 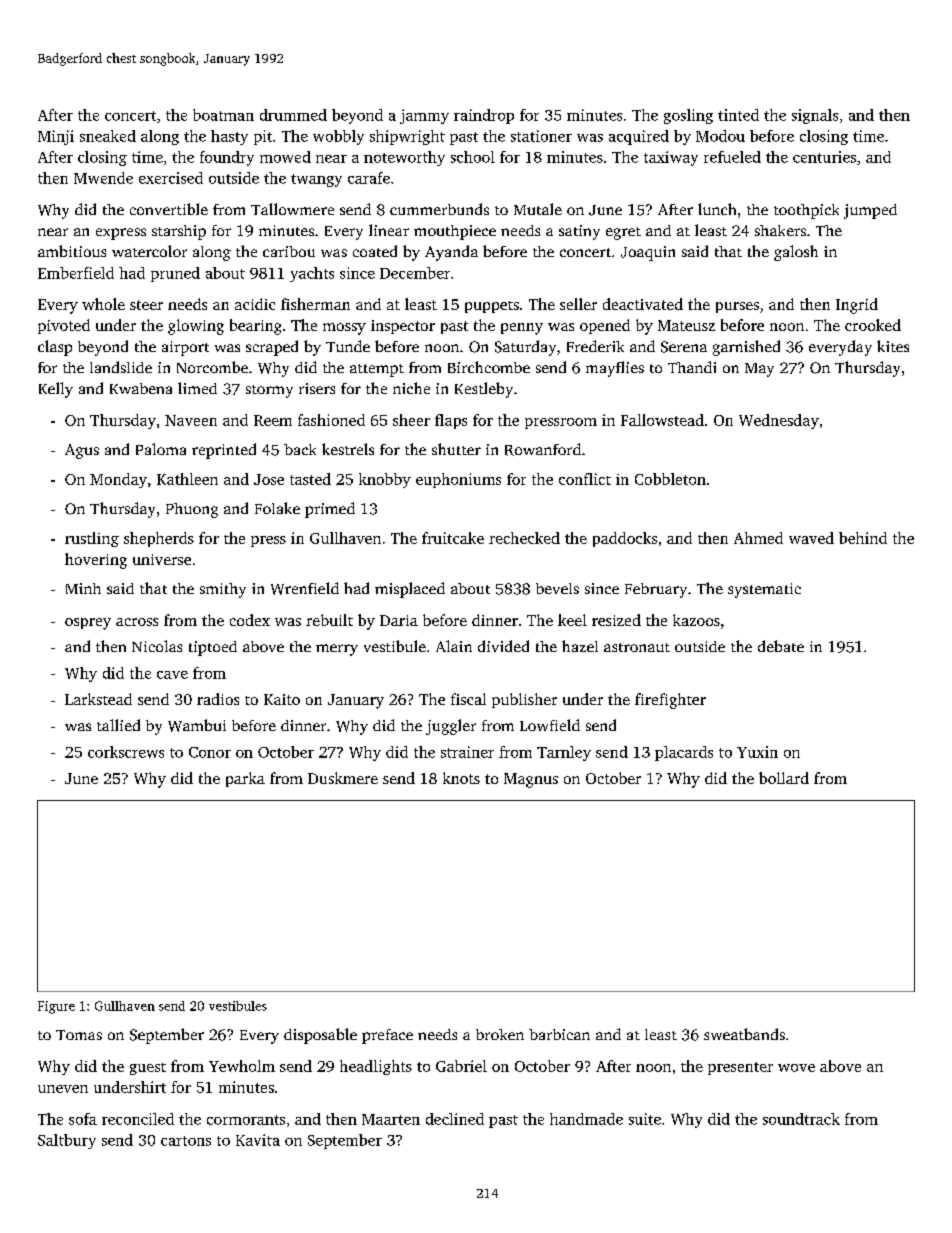 What do you see at coordinates (410, 590) in the screenshot?
I see `misplaced` at bounding box center [410, 590].
